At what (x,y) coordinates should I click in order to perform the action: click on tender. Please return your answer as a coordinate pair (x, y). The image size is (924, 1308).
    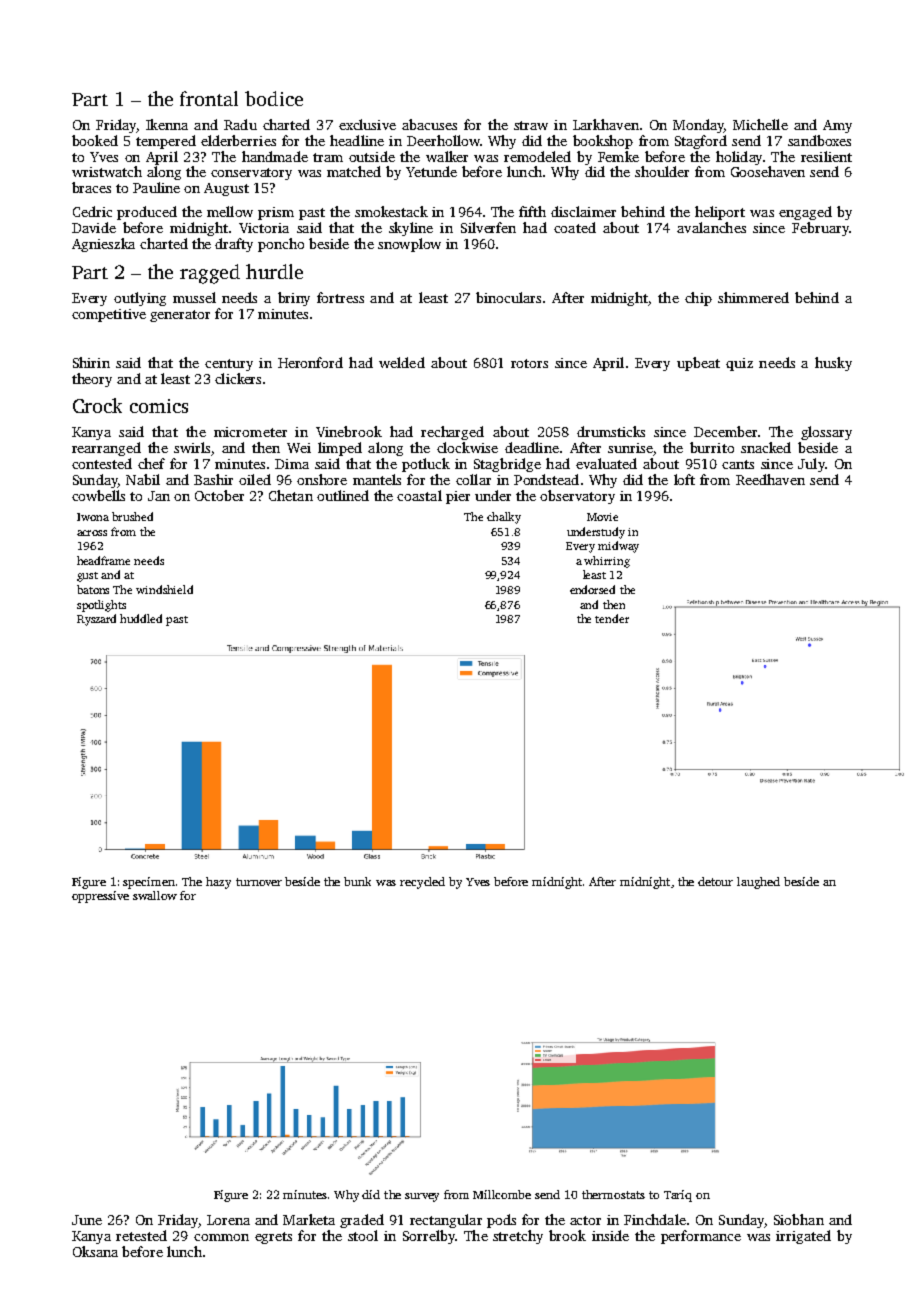
    Looking at the image, I should click on (612, 618).
